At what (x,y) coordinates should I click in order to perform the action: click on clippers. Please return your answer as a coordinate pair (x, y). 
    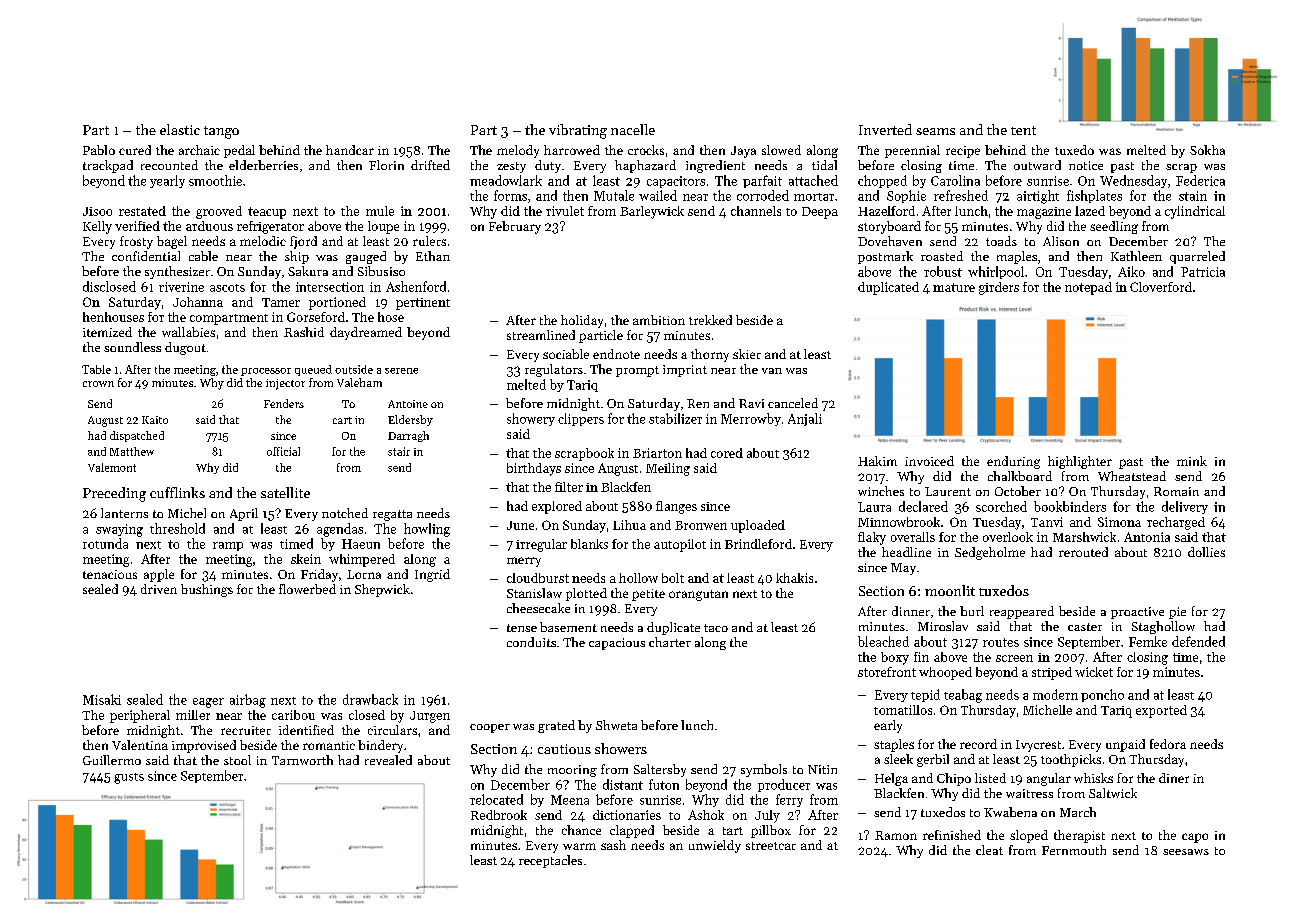
    Looking at the image, I should click on (581, 419).
